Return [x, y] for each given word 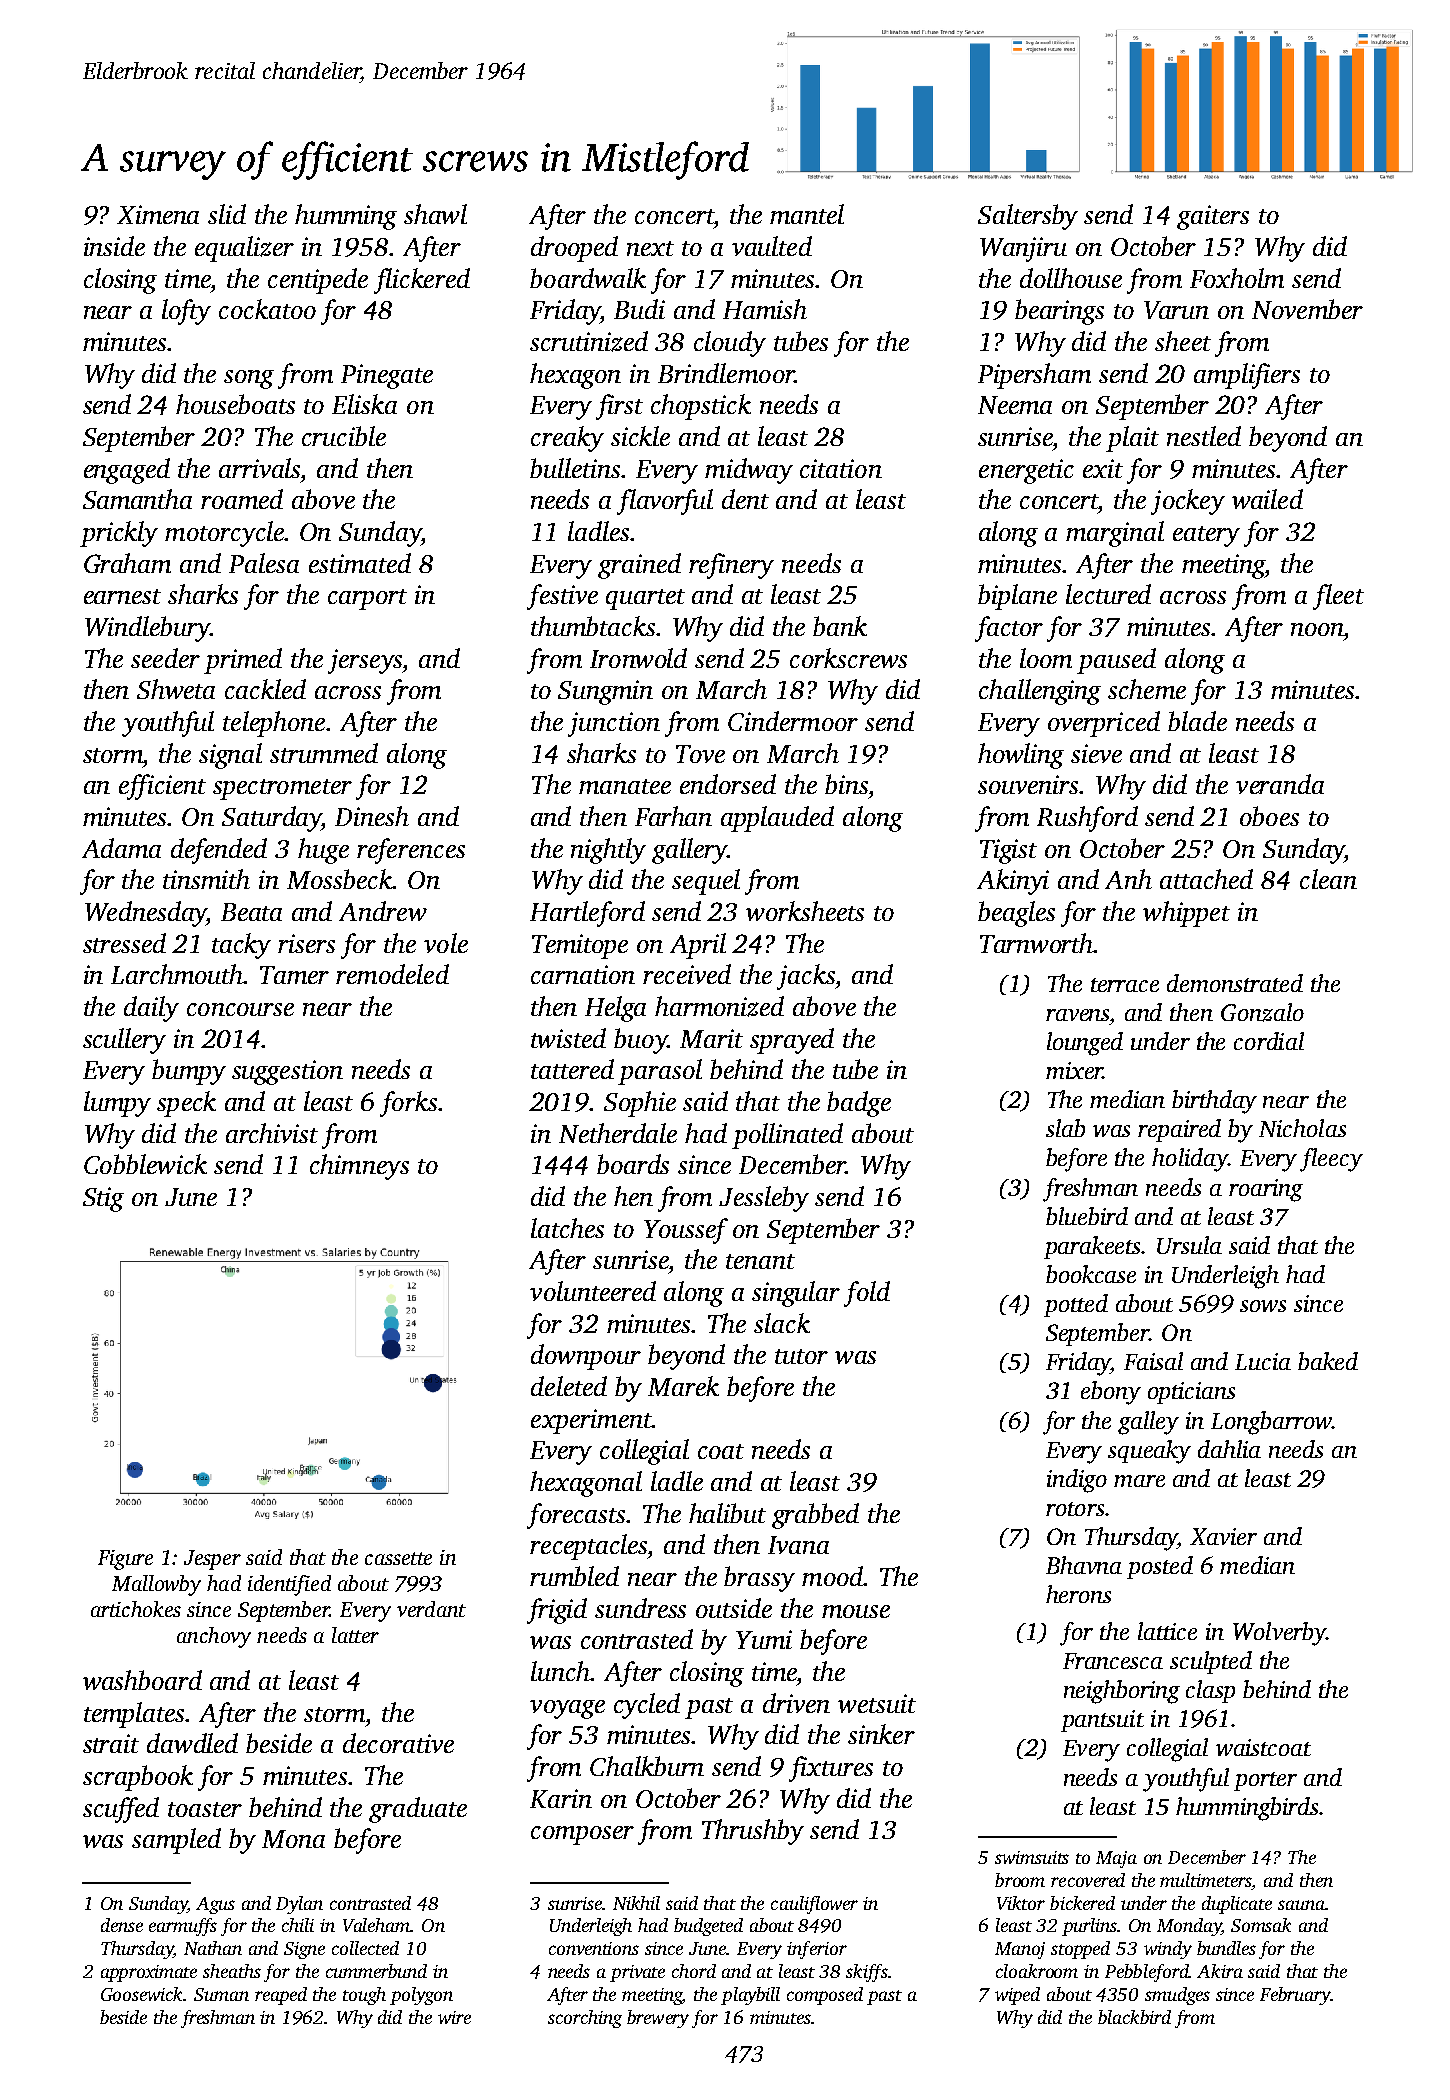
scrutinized [589, 341]
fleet [1338, 597]
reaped [281, 1996]
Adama [121, 848]
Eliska [364, 404]
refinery [731, 566]
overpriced [1104, 724]
